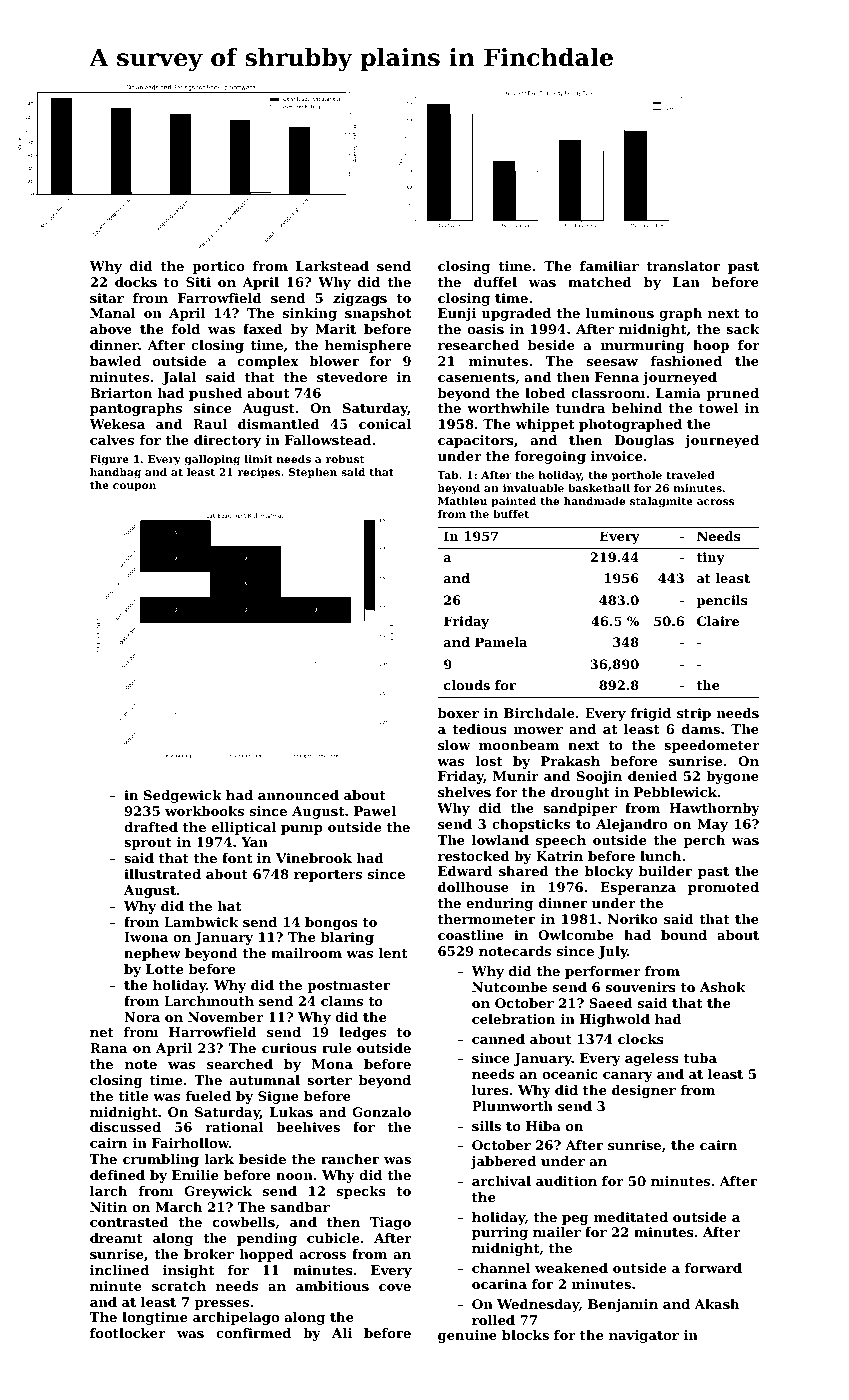  I want to click on clouds, so click(467, 685).
